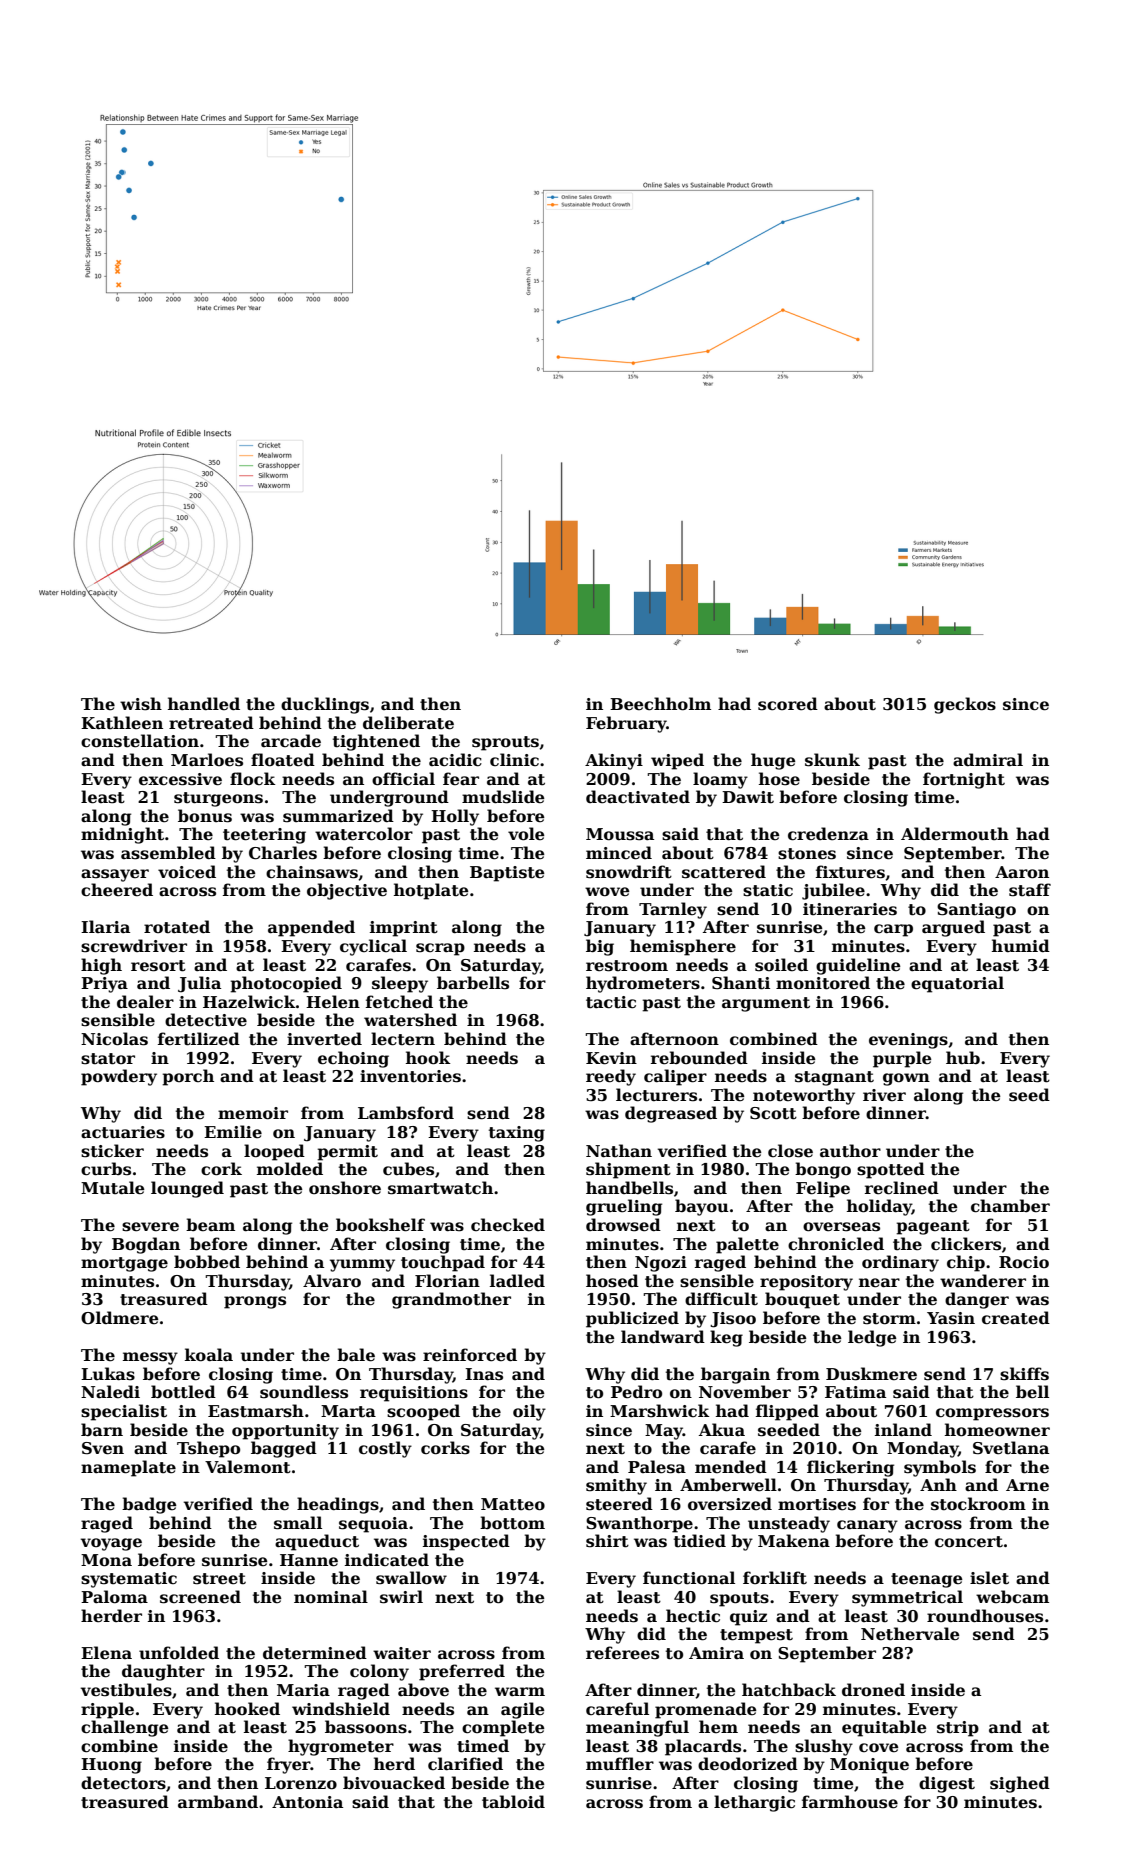 Image resolution: width=1131 pixels, height=1863 pixels. I want to click on Marshwick, so click(660, 1411).
